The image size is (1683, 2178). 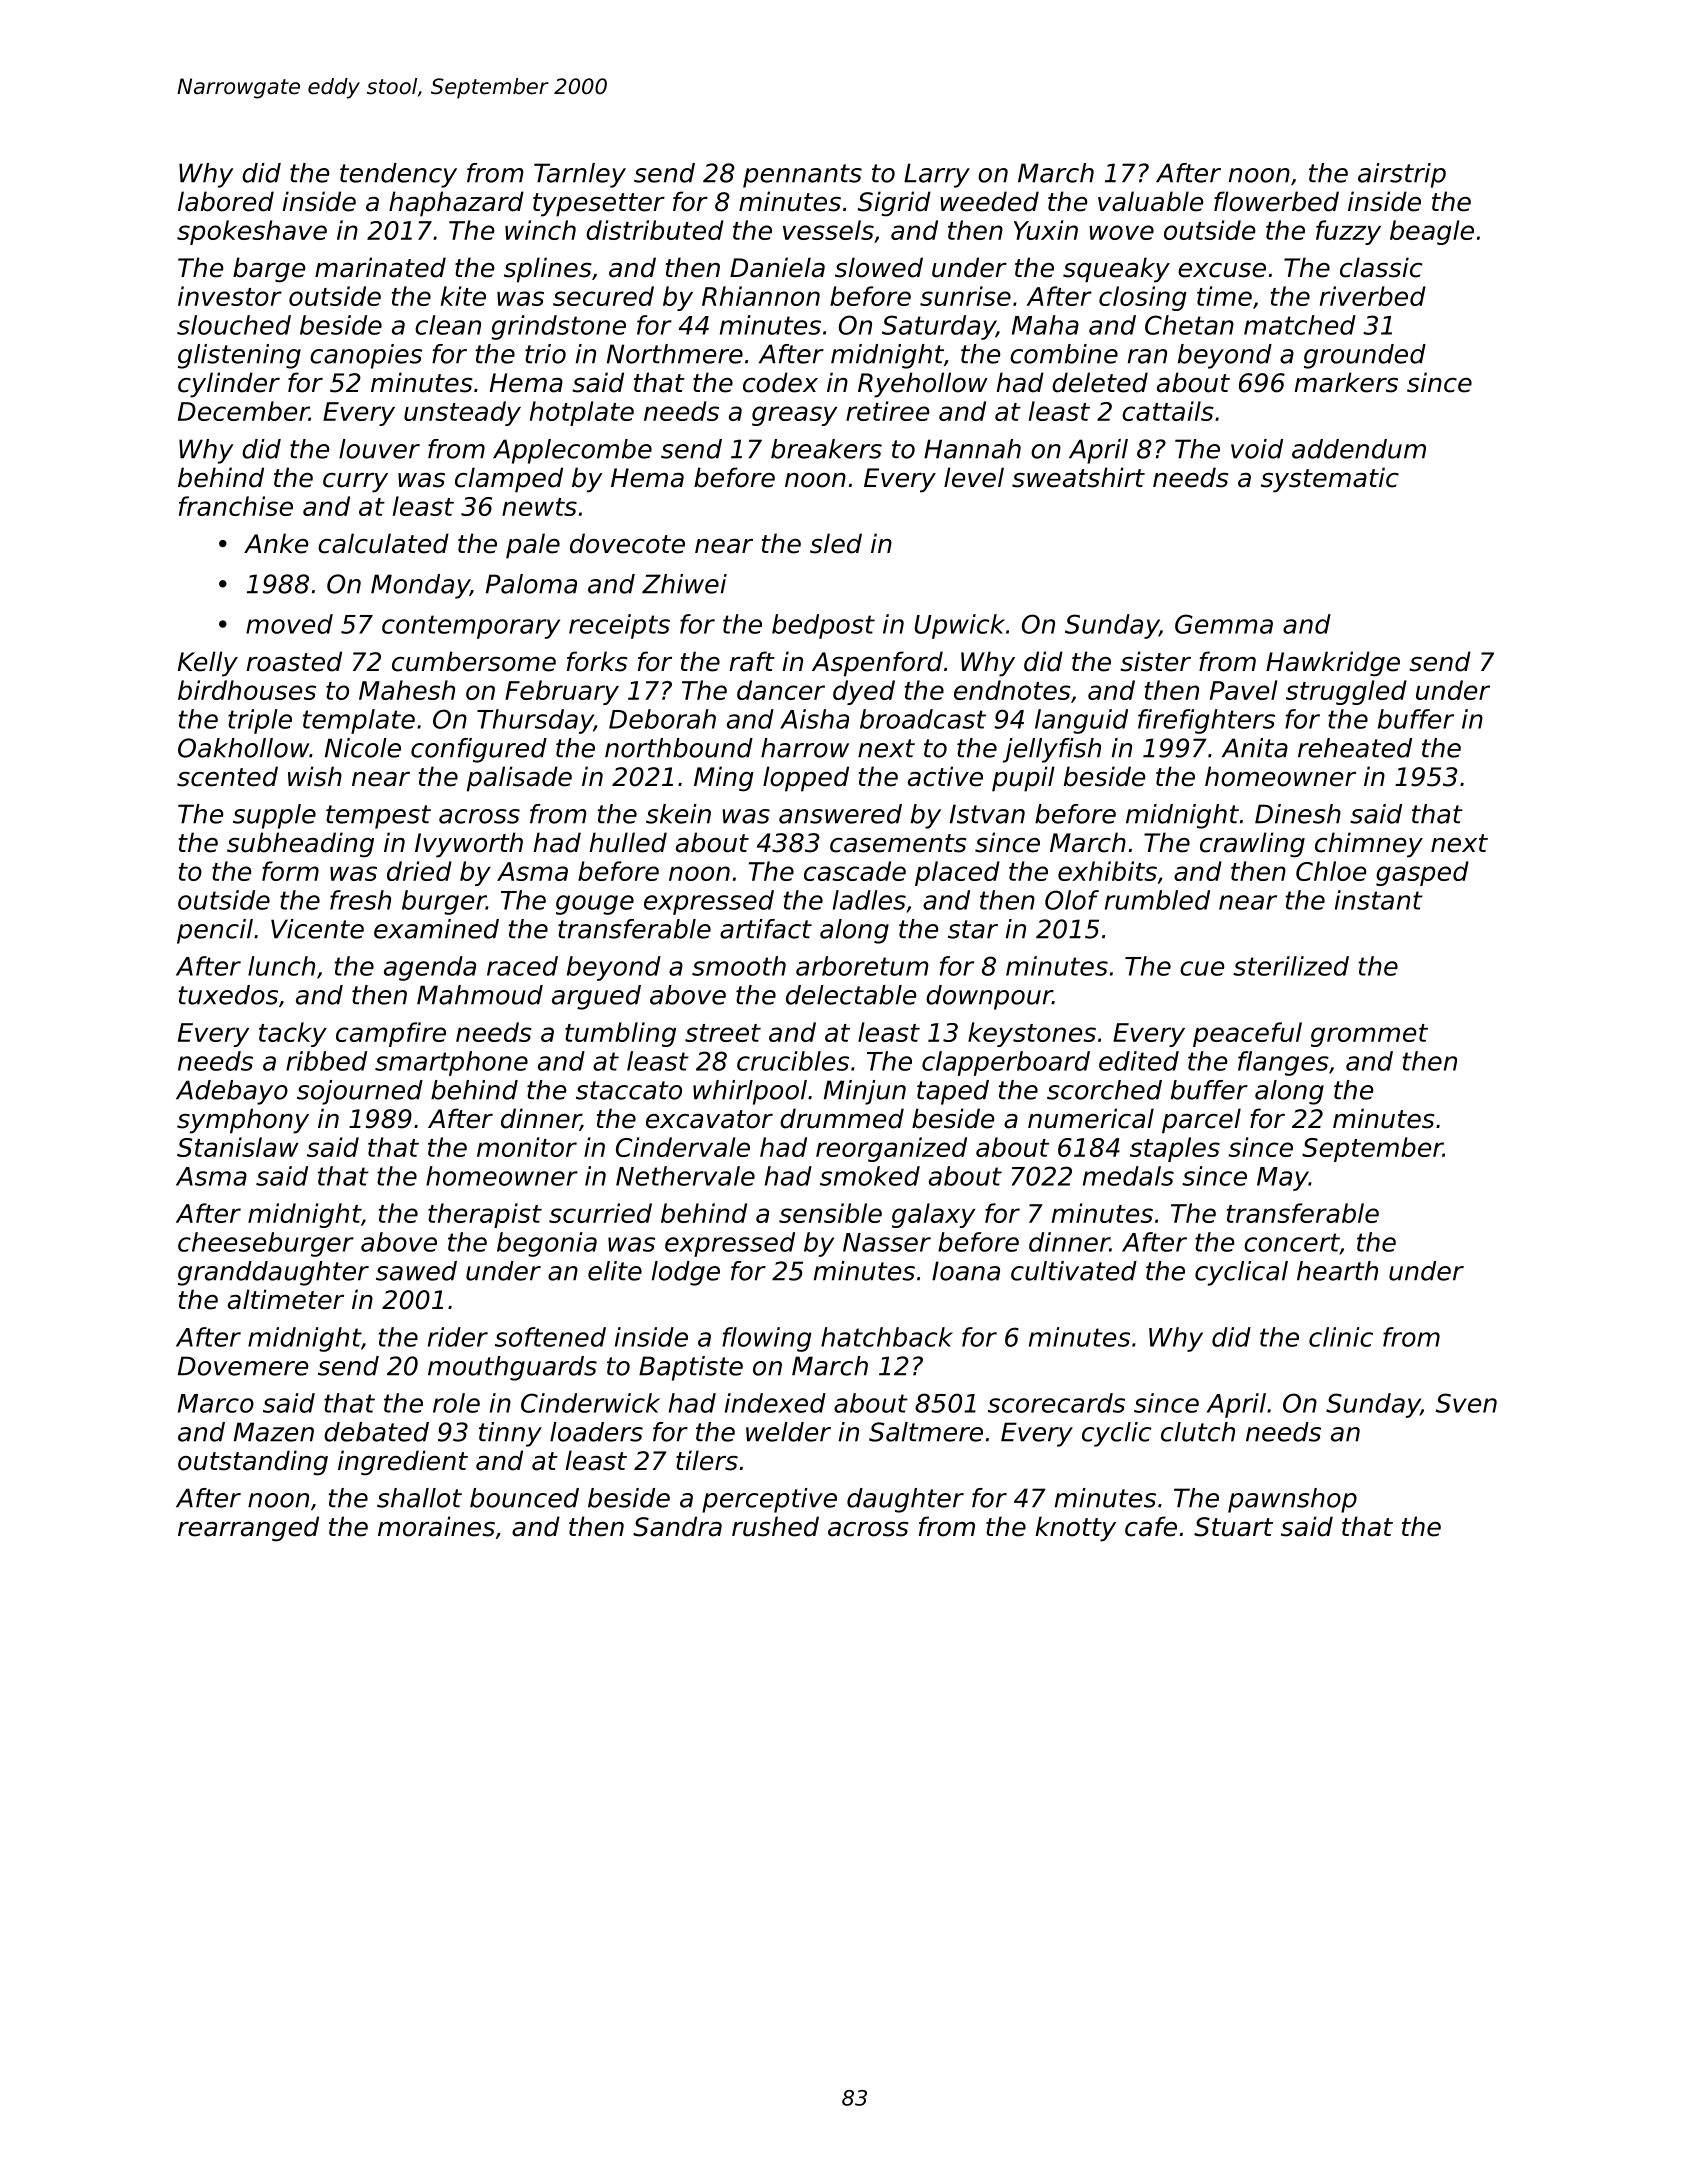 What do you see at coordinates (398, 175) in the screenshot?
I see `tendency` at bounding box center [398, 175].
